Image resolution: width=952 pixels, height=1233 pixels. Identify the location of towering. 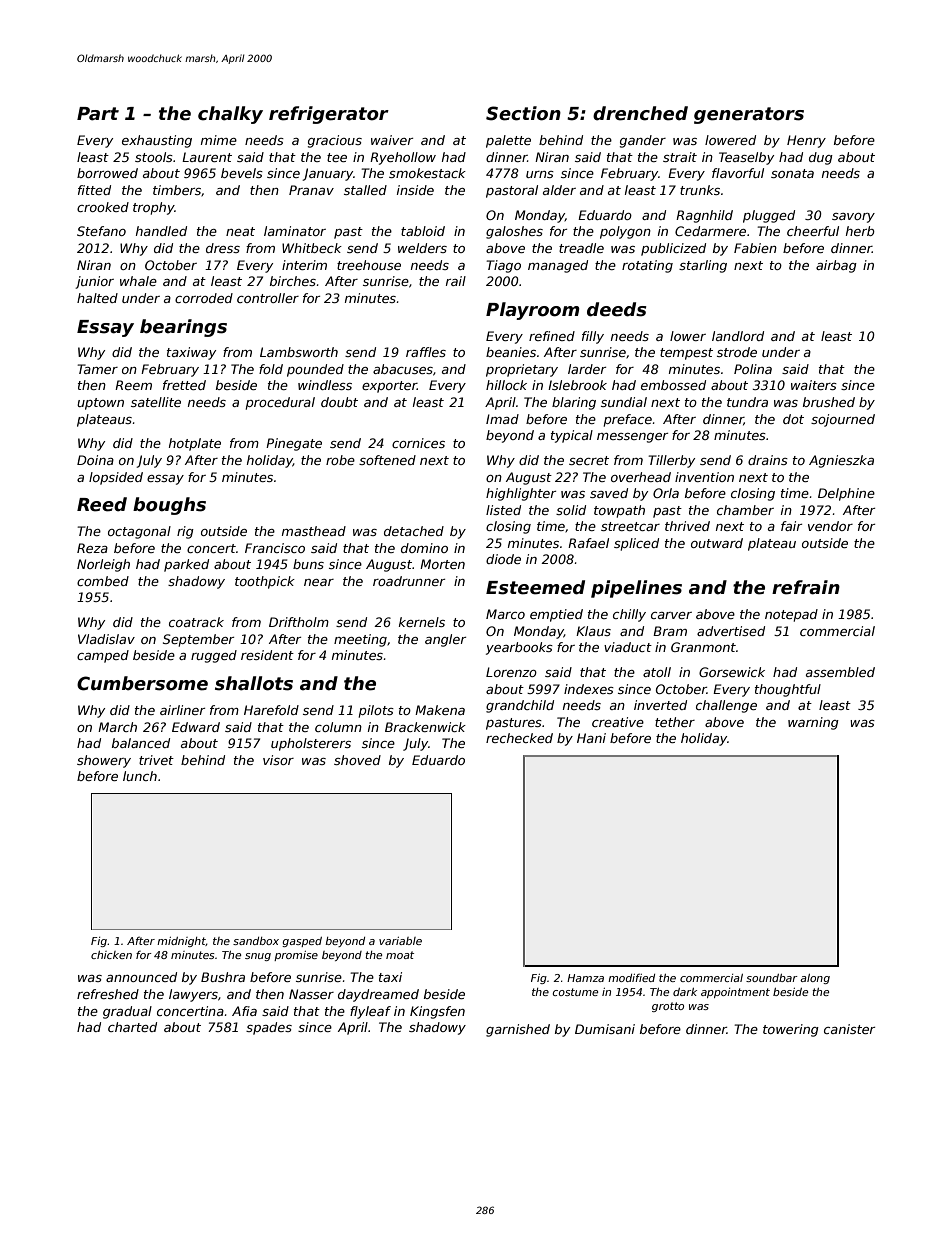
(791, 1030).
